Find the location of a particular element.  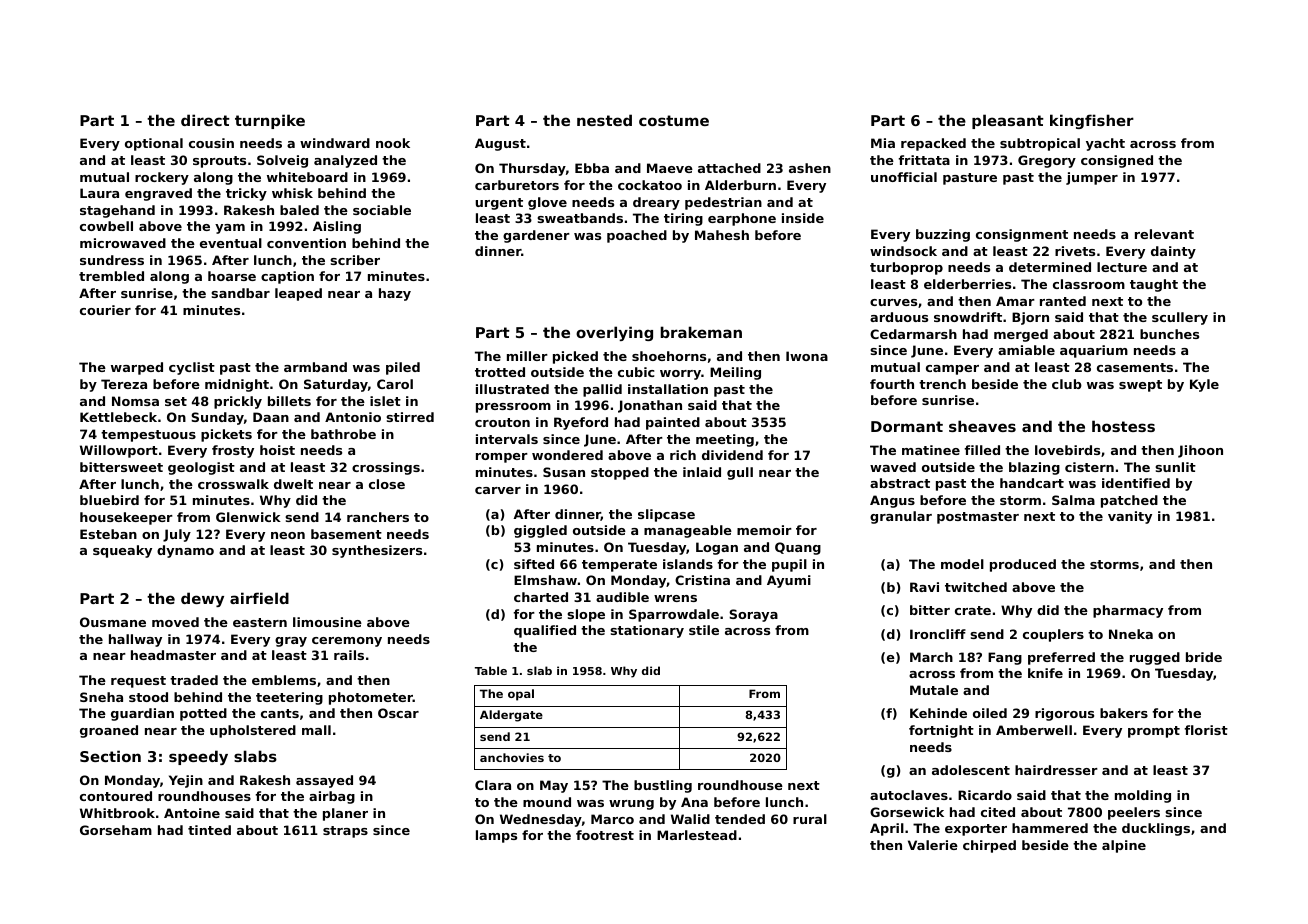

bustling is located at coordinates (663, 786).
